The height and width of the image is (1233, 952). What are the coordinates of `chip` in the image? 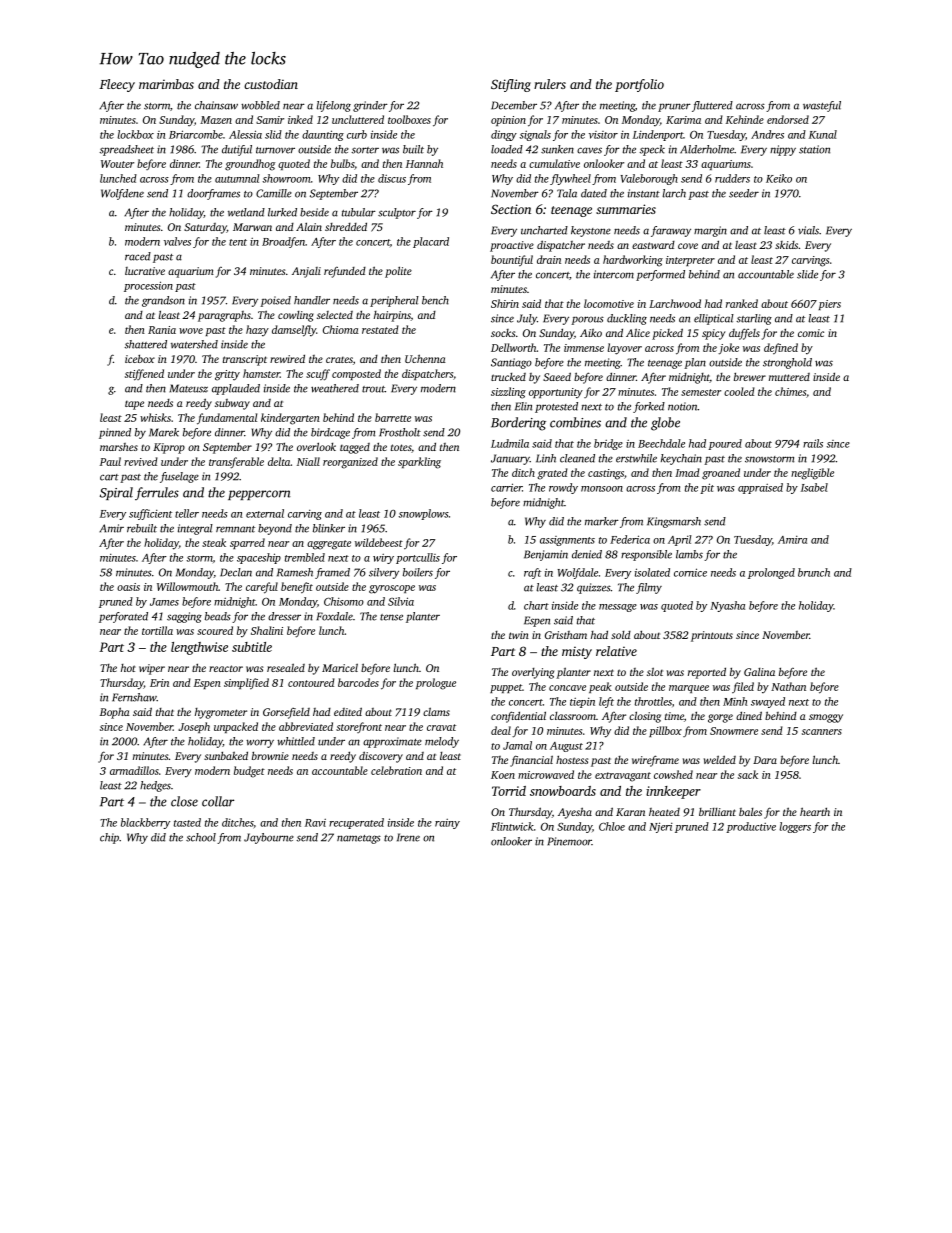 It's located at (109, 838).
